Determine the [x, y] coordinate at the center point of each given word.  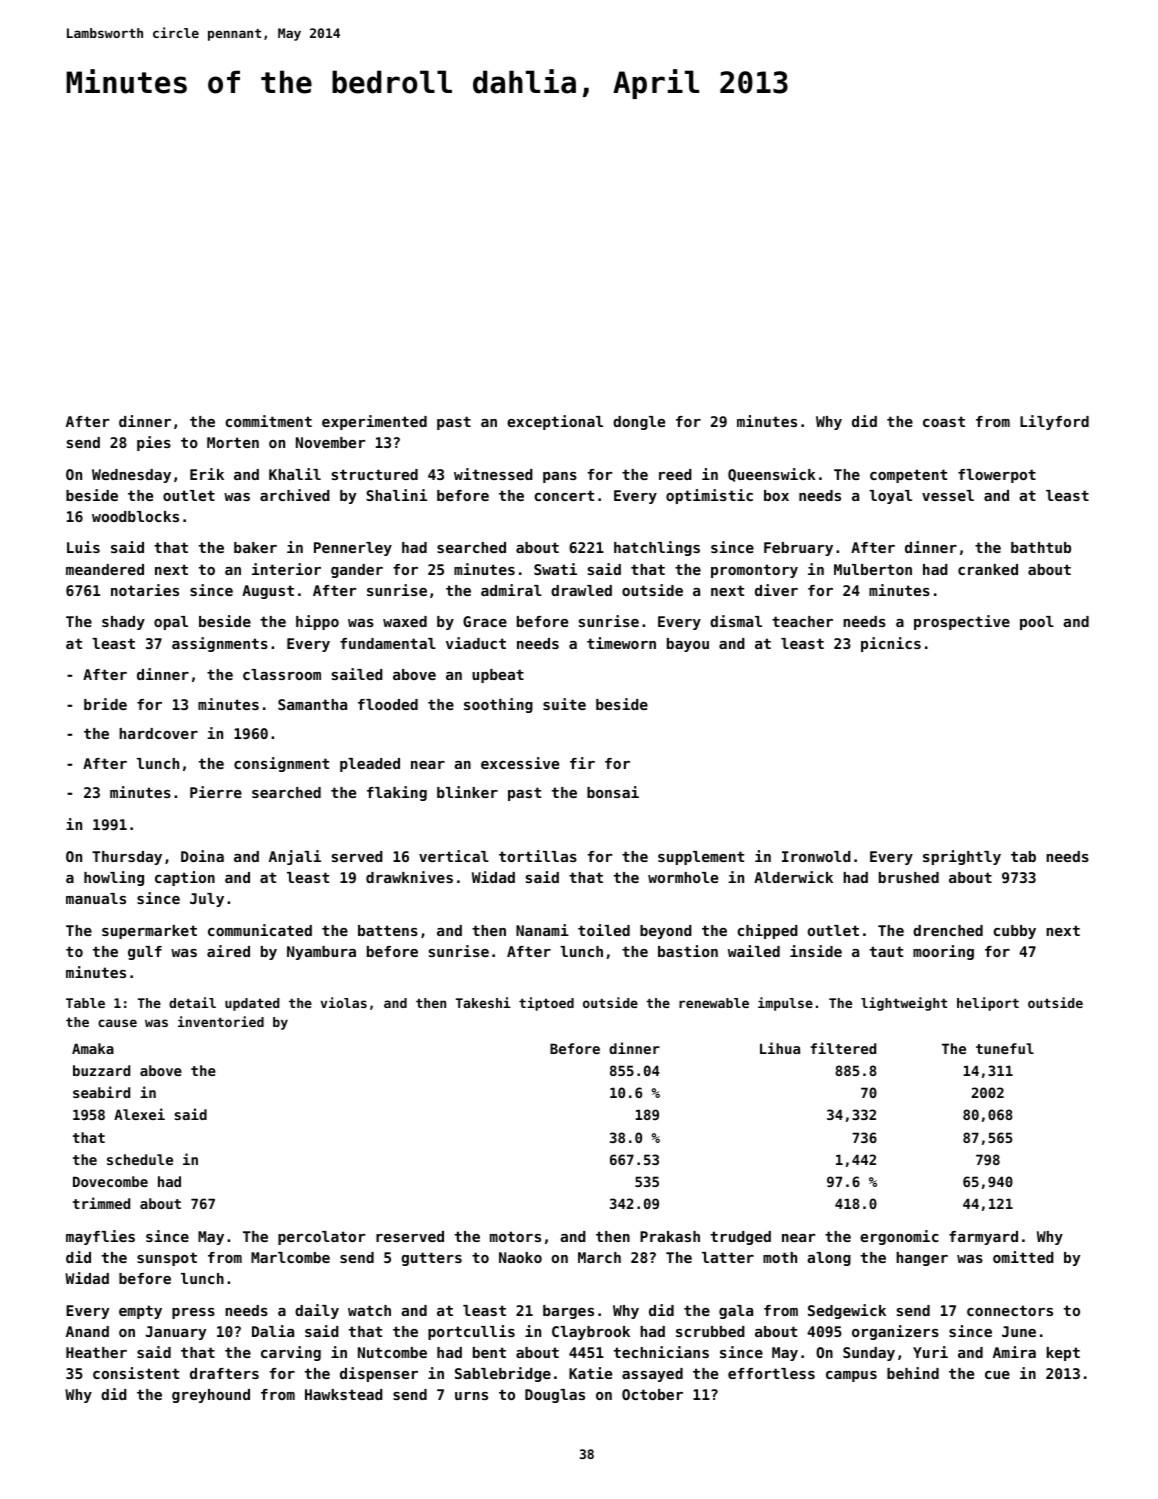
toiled [604, 930]
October [652, 1394]
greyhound [211, 1396]
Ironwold [816, 856]
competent [908, 476]
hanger [922, 1259]
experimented [374, 422]
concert [564, 495]
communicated [260, 930]
